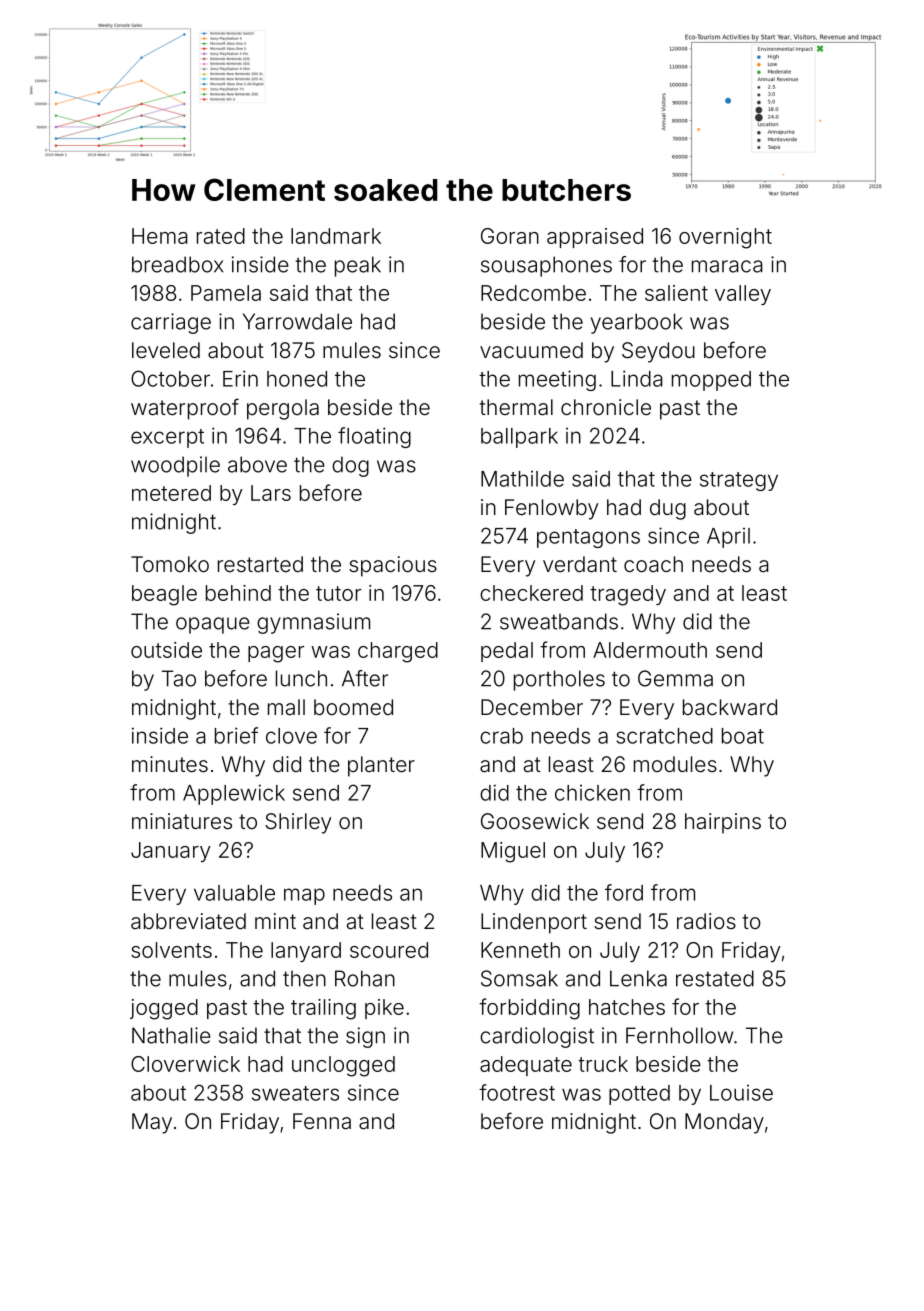 This screenshot has width=924, height=1311. What do you see at coordinates (513, 852) in the screenshot?
I see `Miguel` at bounding box center [513, 852].
